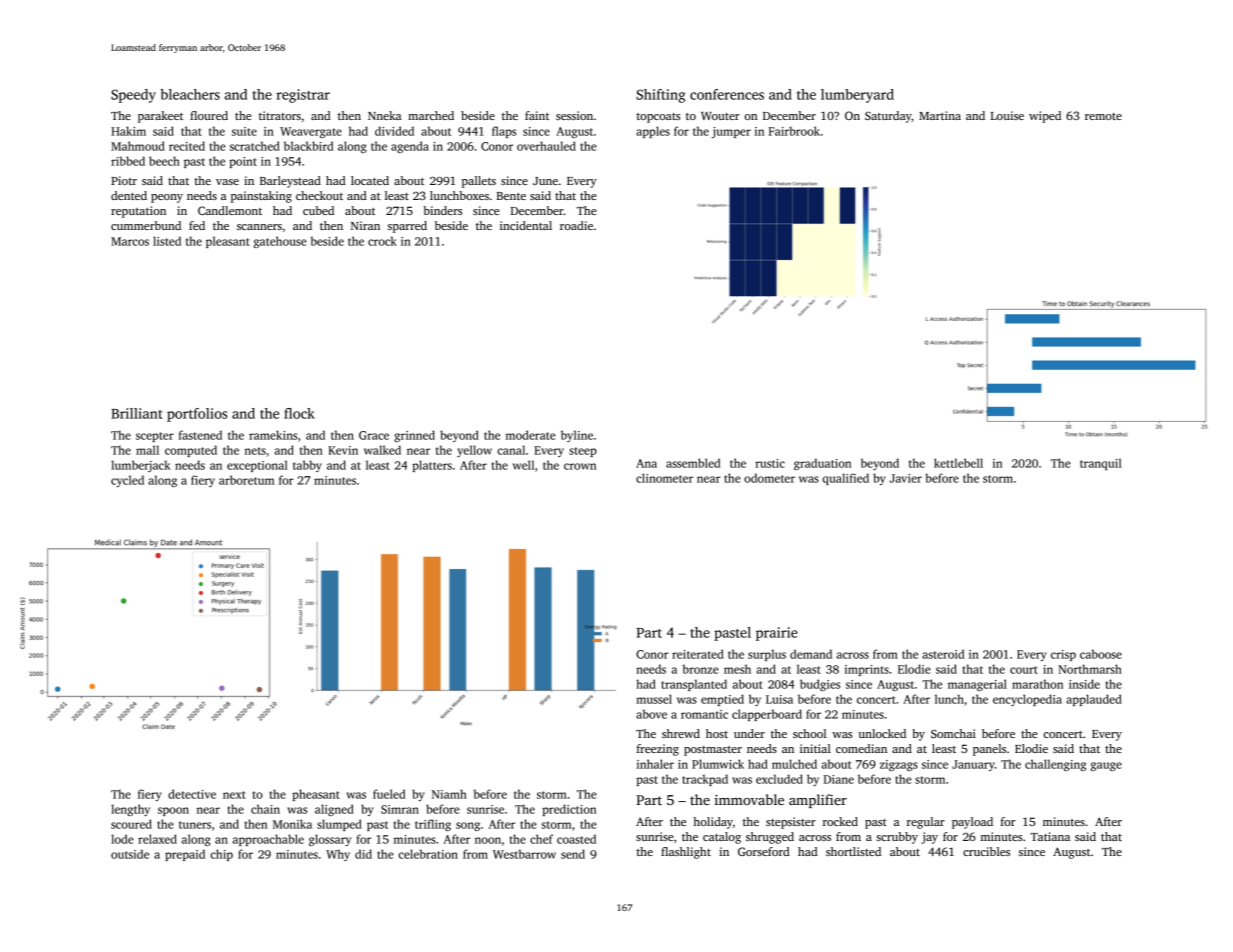  What do you see at coordinates (822, 464) in the page?
I see `graduation` at bounding box center [822, 464].
